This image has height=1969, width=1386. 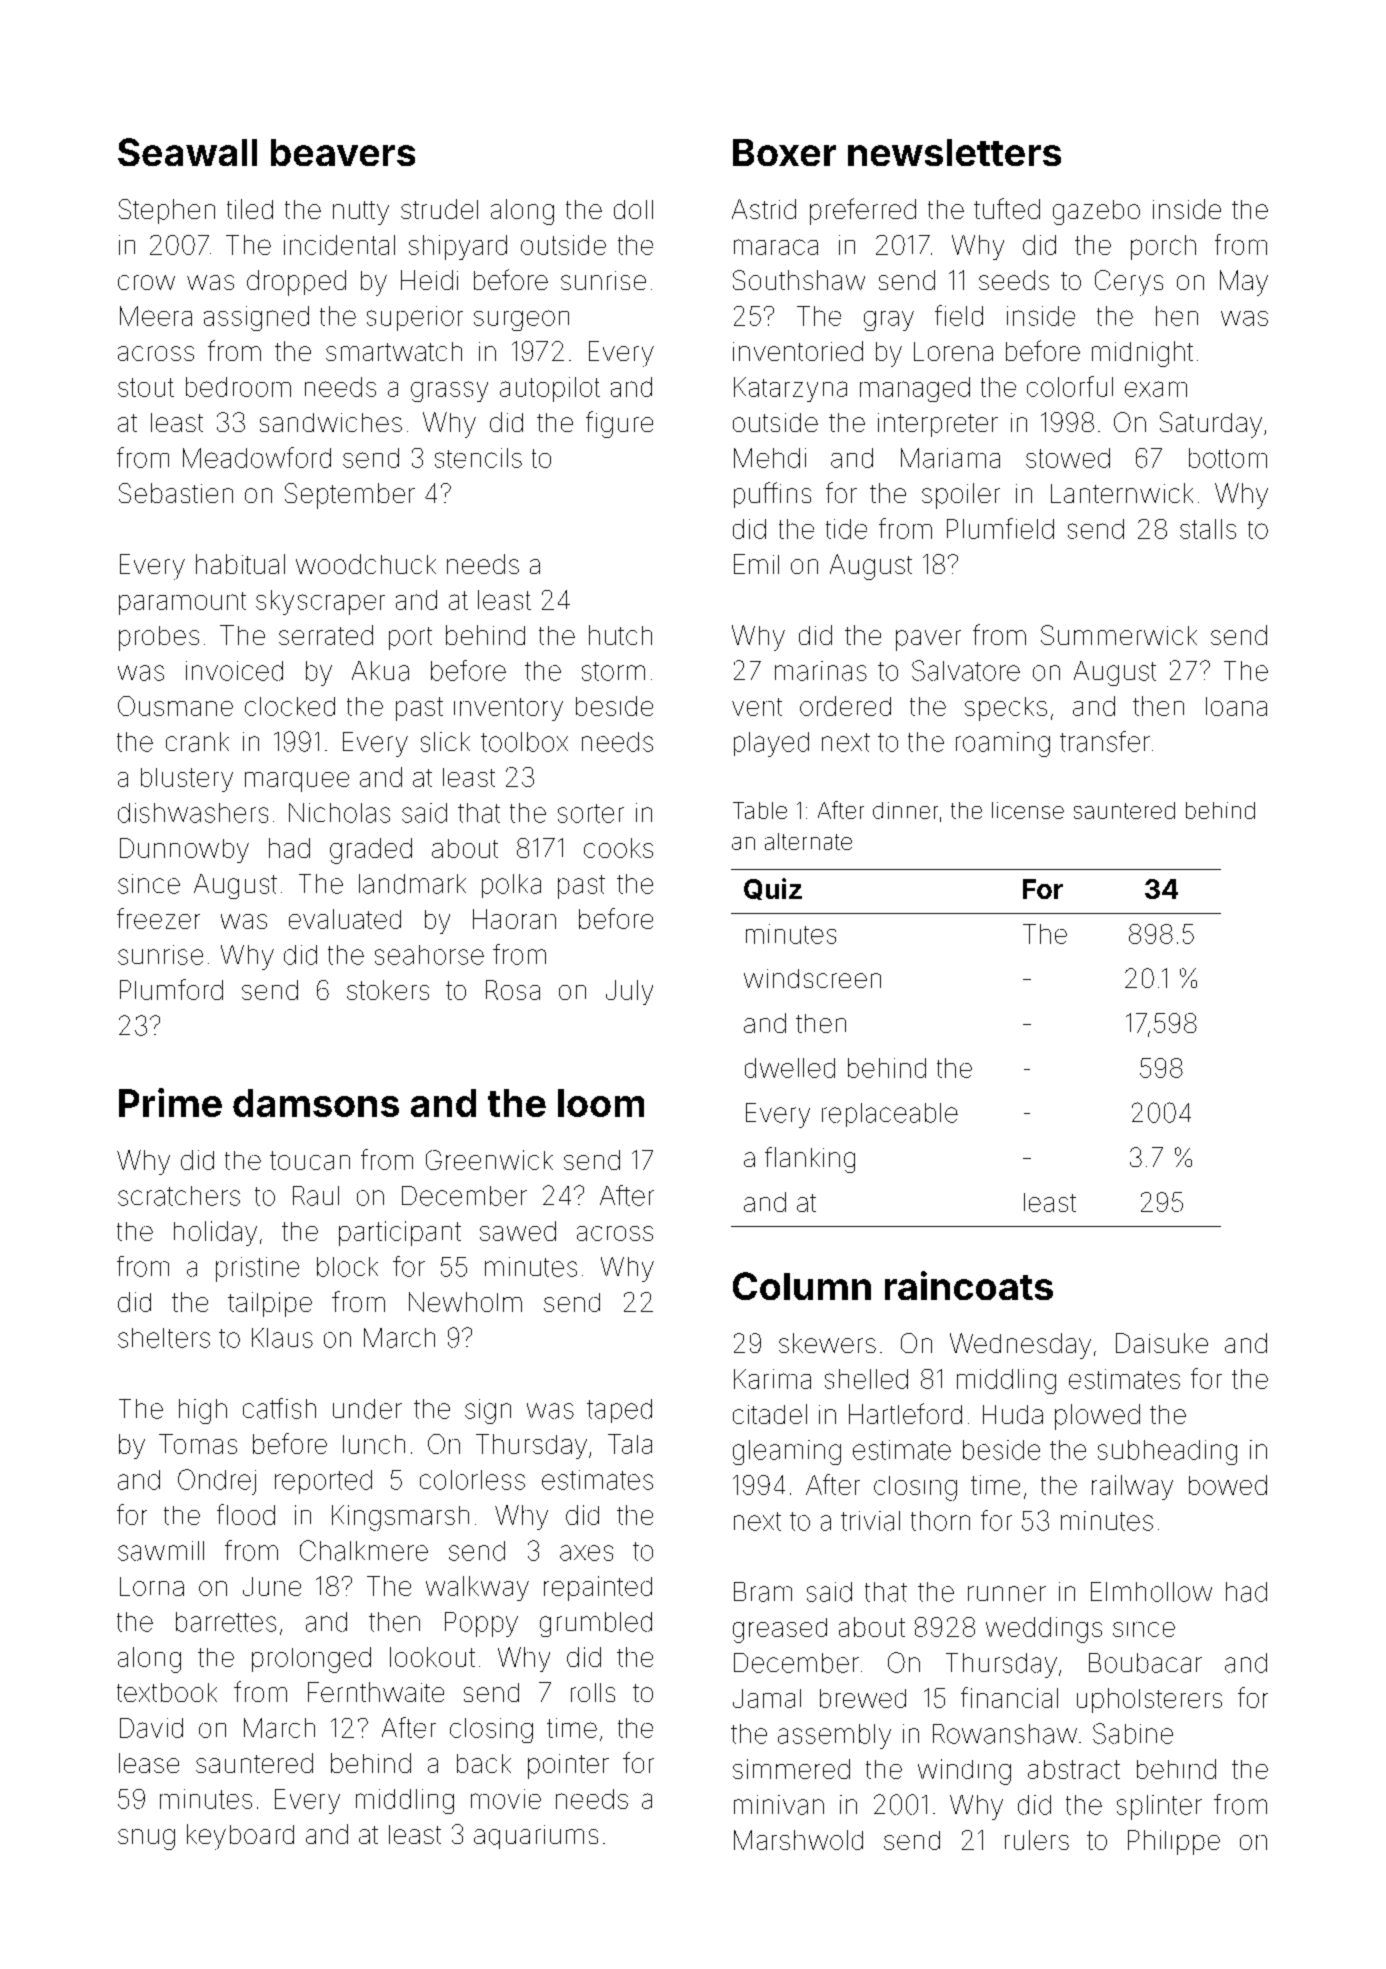 I want to click on bowed, so click(x=1228, y=1485).
